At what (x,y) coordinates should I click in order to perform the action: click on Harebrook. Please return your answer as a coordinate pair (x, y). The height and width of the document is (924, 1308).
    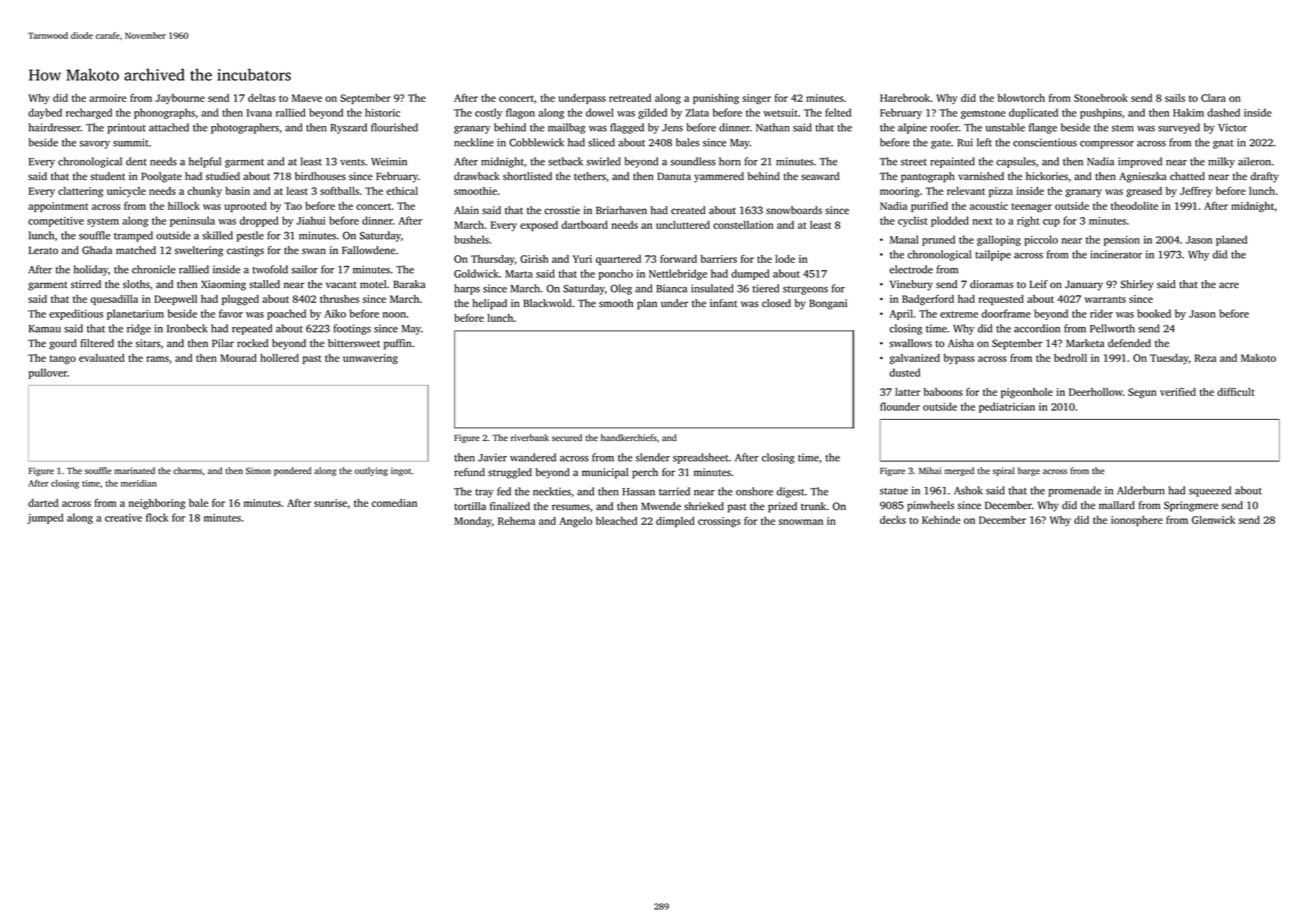
    Looking at the image, I should click on (905, 98).
